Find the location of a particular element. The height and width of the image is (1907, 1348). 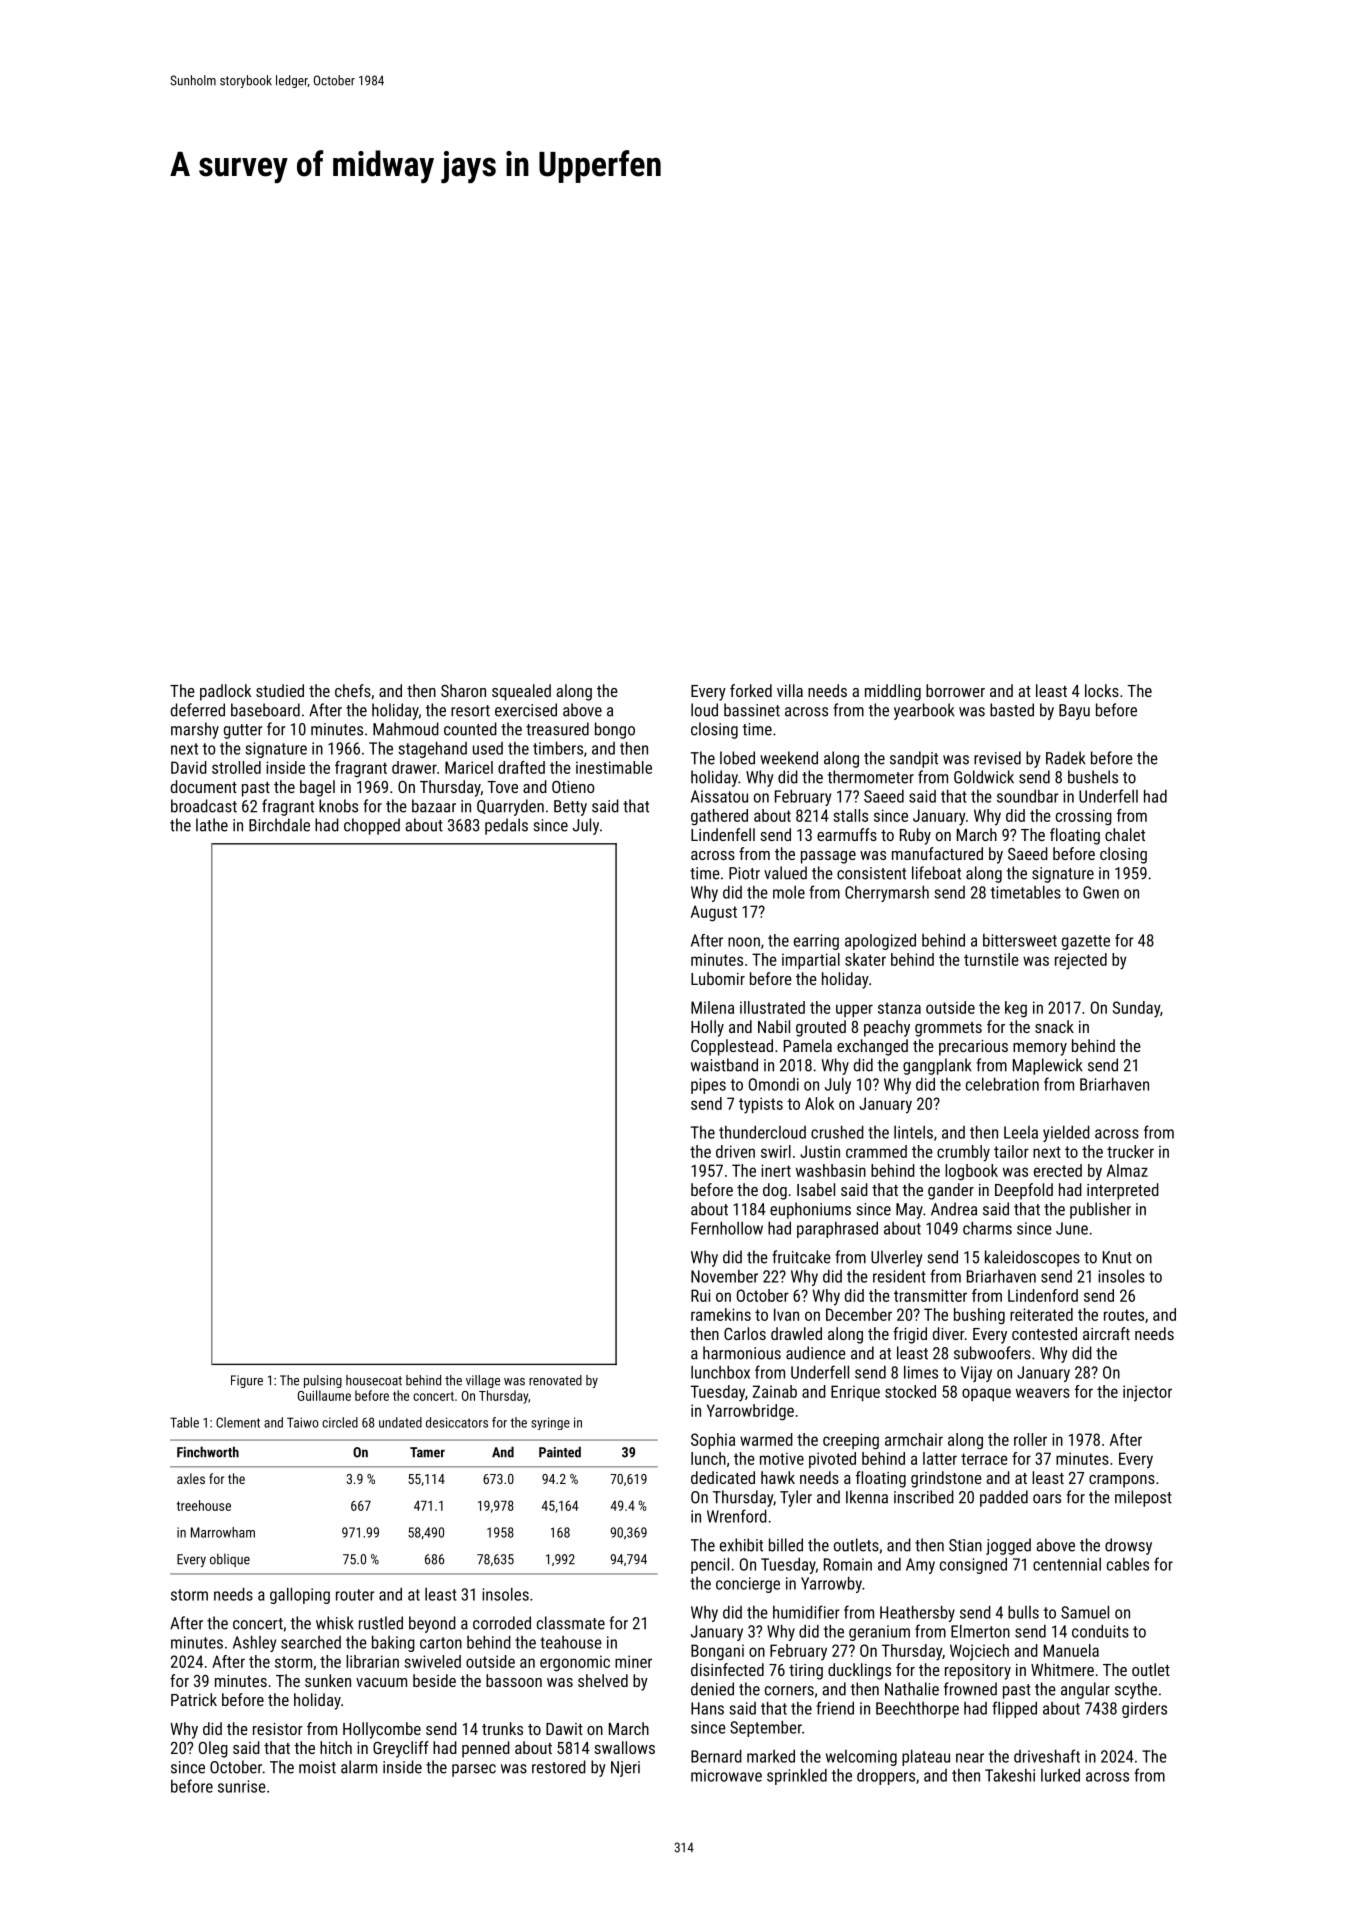

resistor is located at coordinates (278, 1729).
